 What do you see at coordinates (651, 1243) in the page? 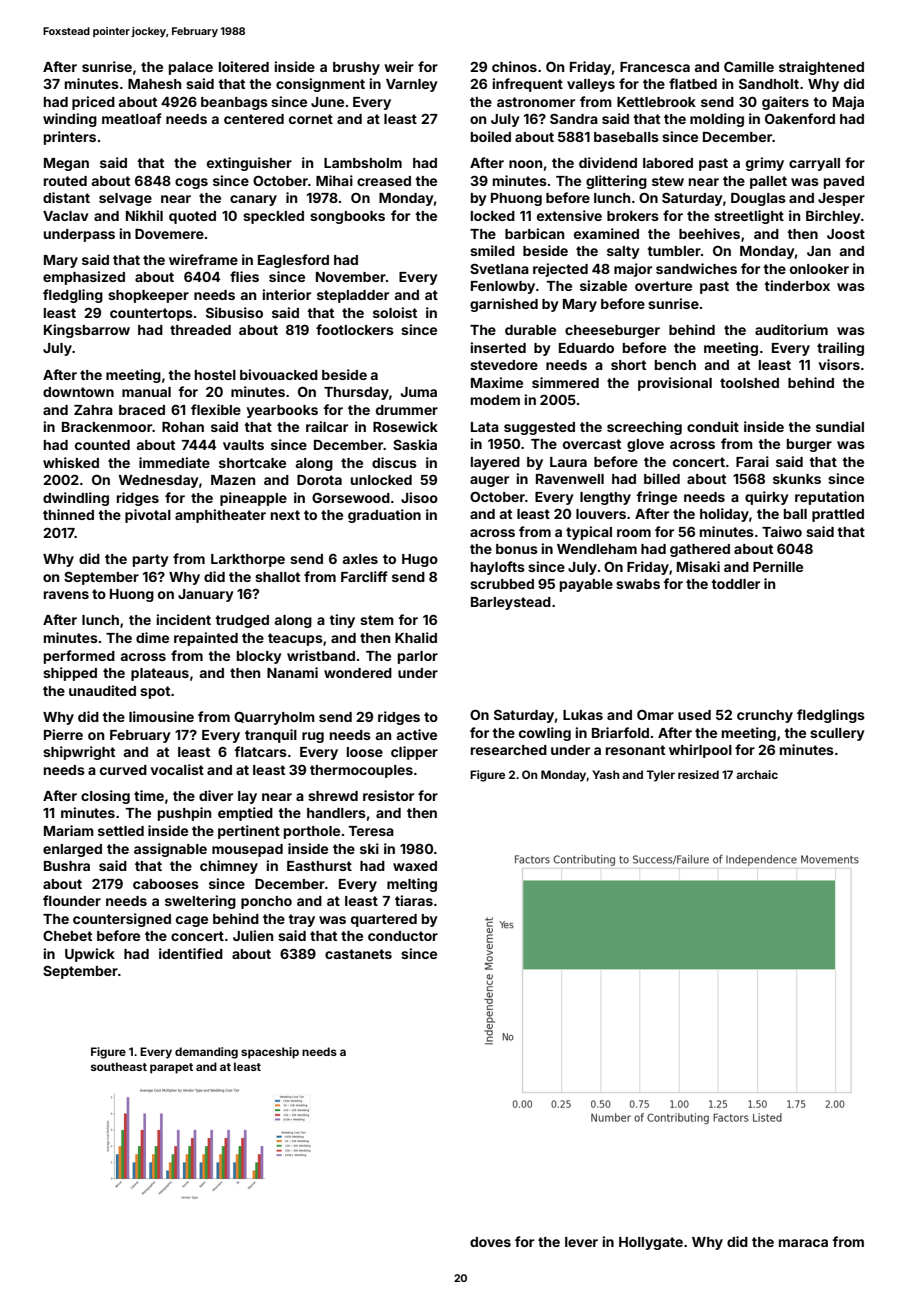
I see `Hollygate` at bounding box center [651, 1243].
